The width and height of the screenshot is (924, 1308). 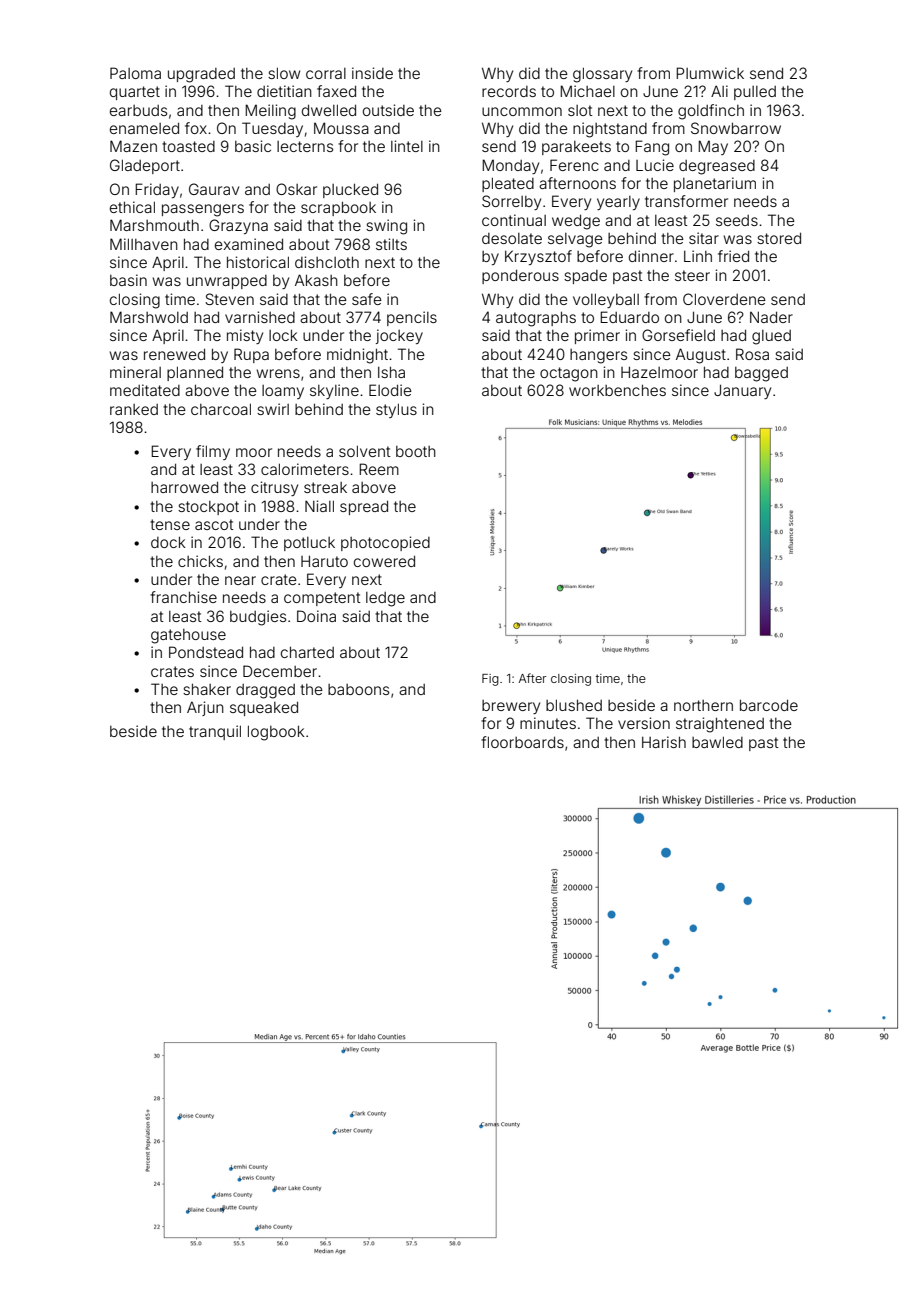 What do you see at coordinates (385, 599) in the screenshot?
I see `ledge` at bounding box center [385, 599].
